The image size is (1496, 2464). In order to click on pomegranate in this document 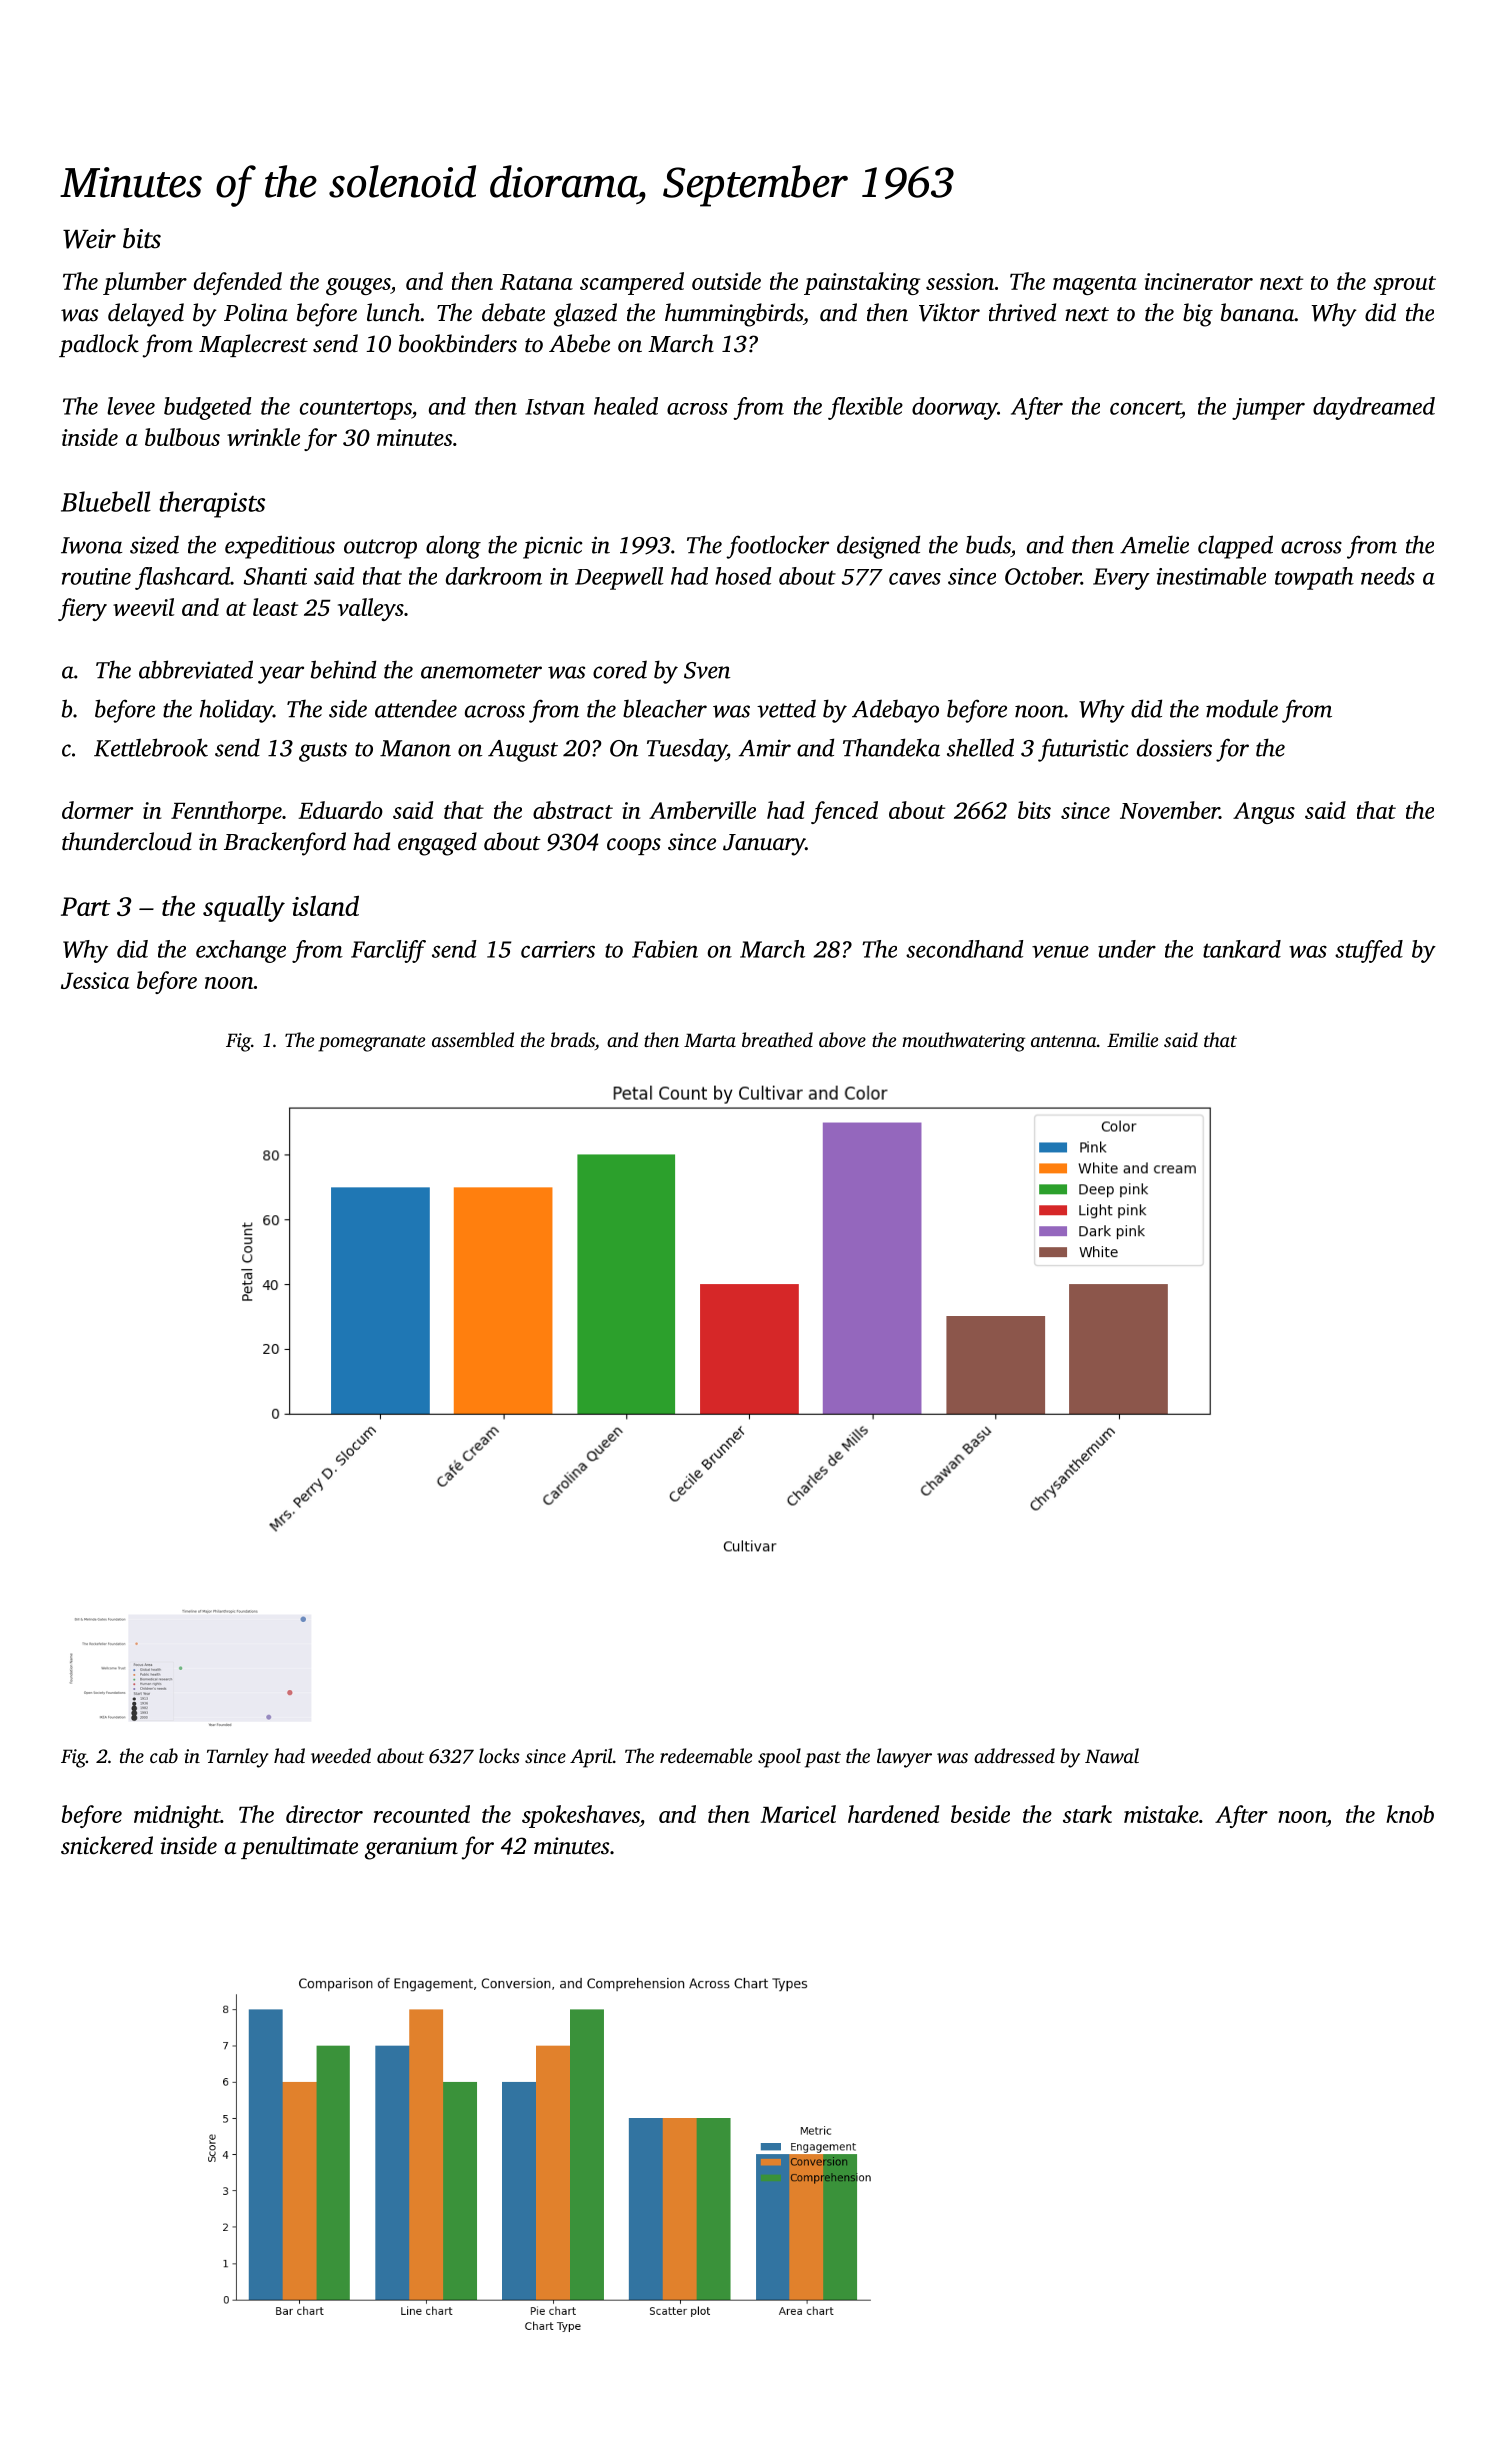, I will do `click(371, 1043)`.
